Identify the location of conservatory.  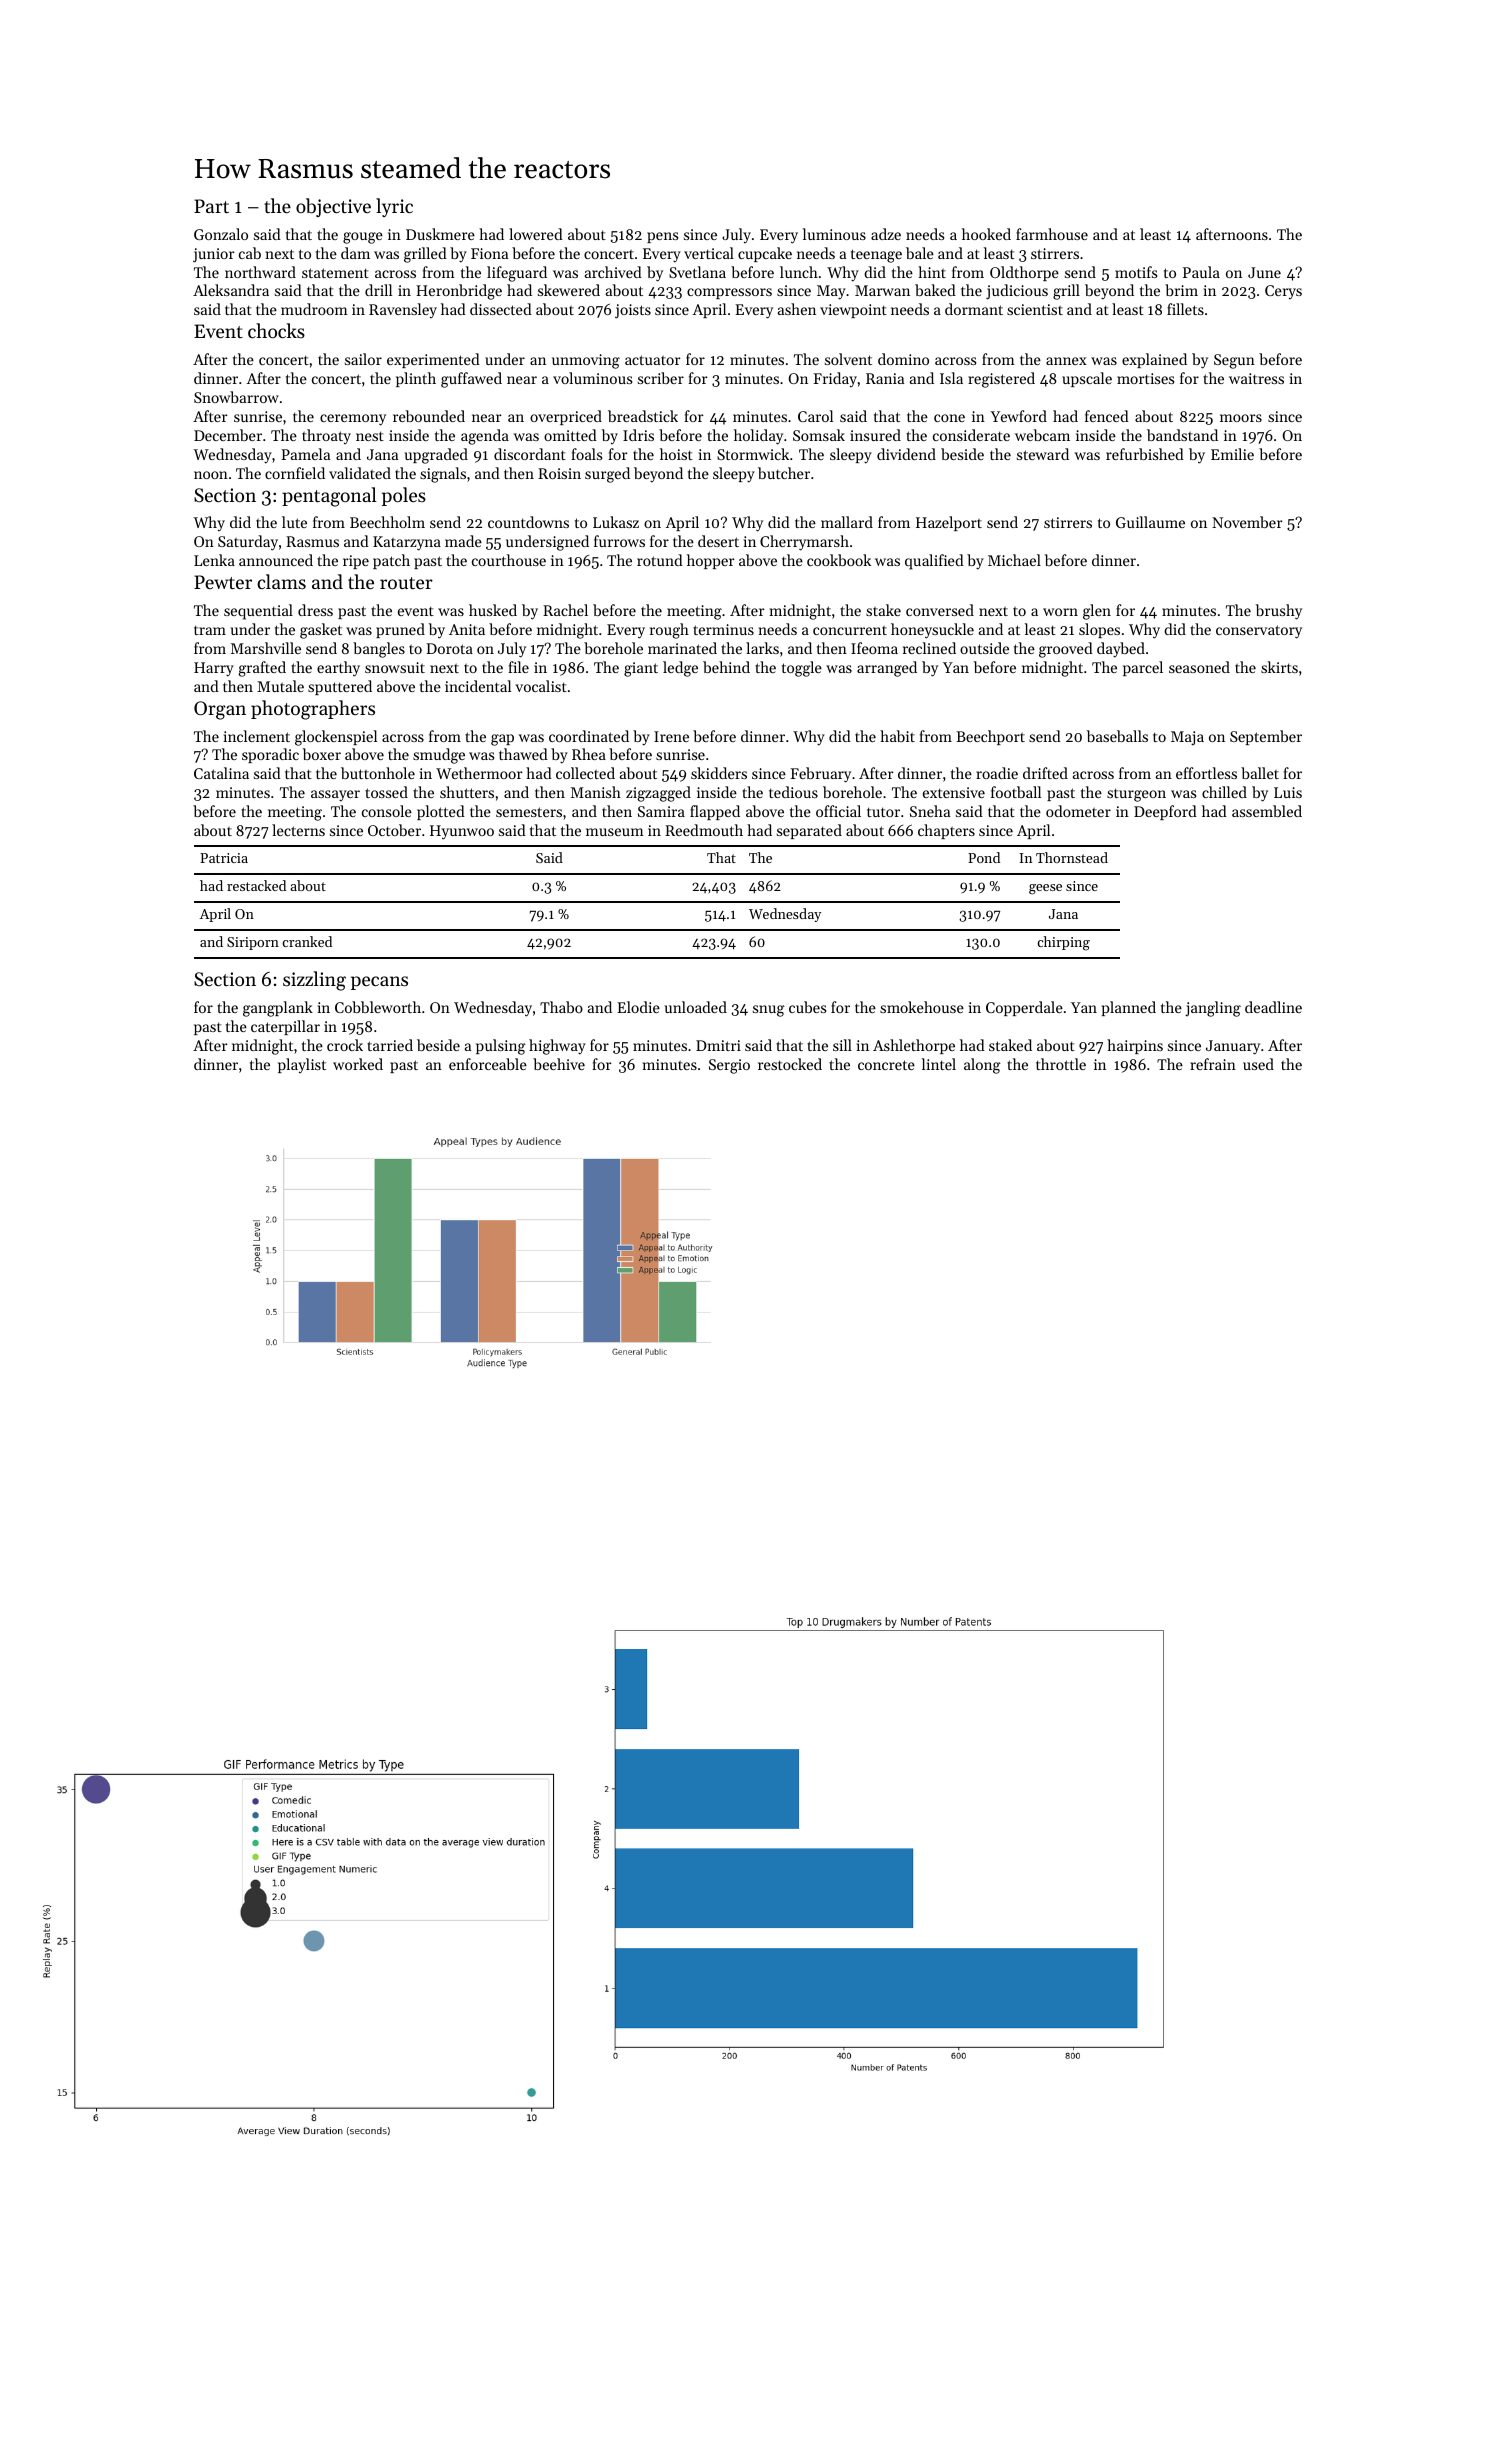
(1259, 632).
